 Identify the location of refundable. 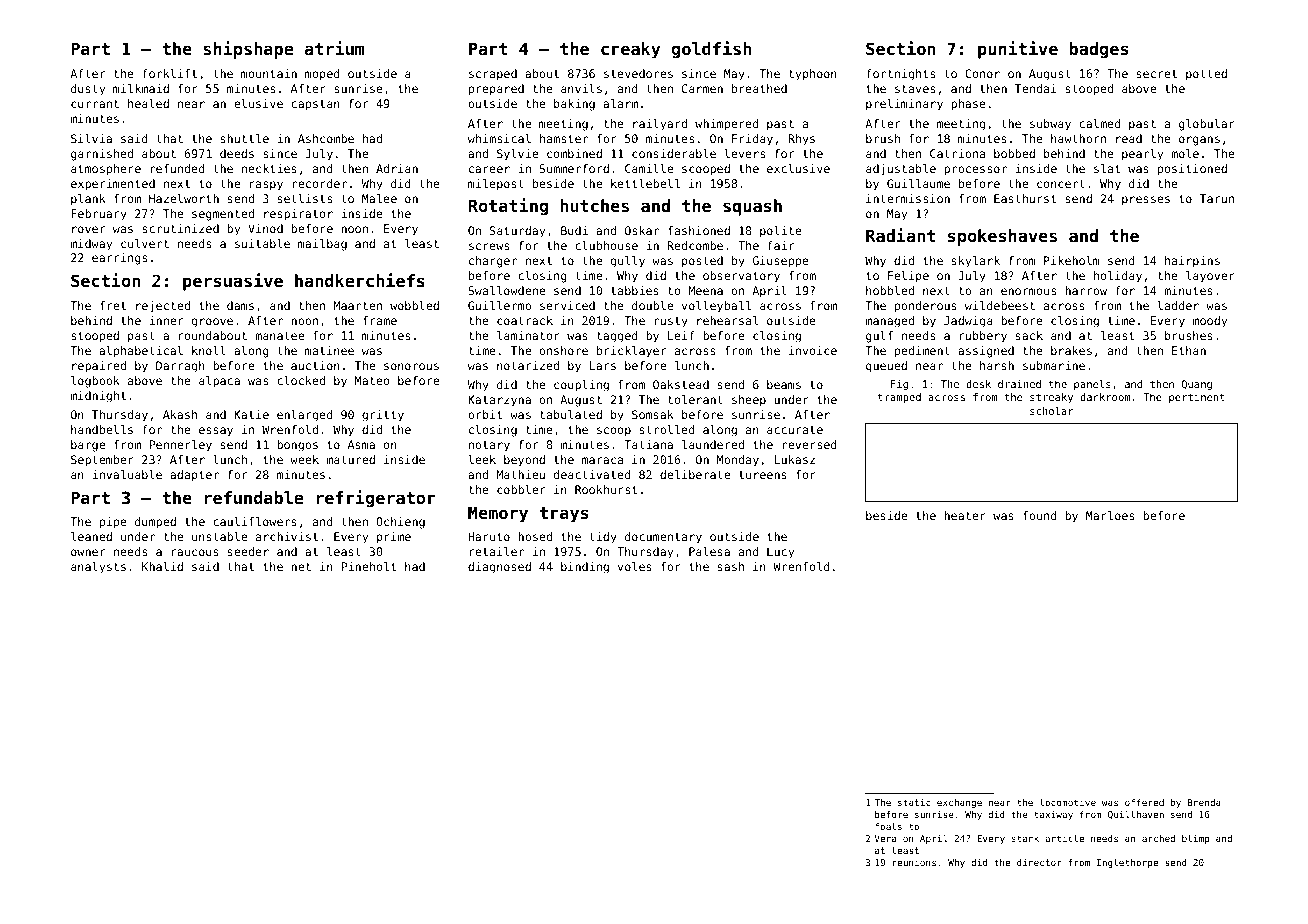
(253, 497).
